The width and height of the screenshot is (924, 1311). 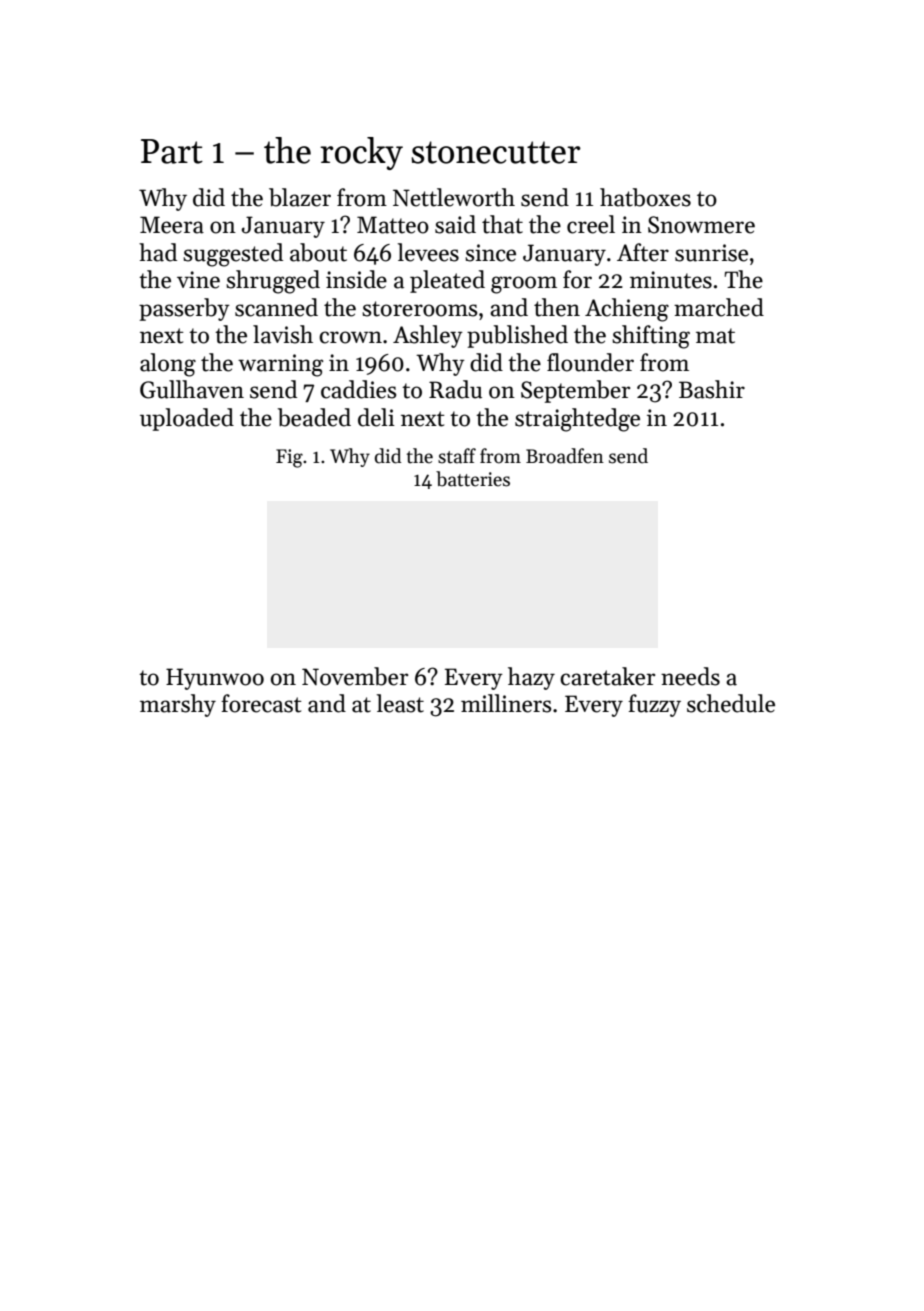 What do you see at coordinates (215, 679) in the screenshot?
I see `Hyunwoo` at bounding box center [215, 679].
